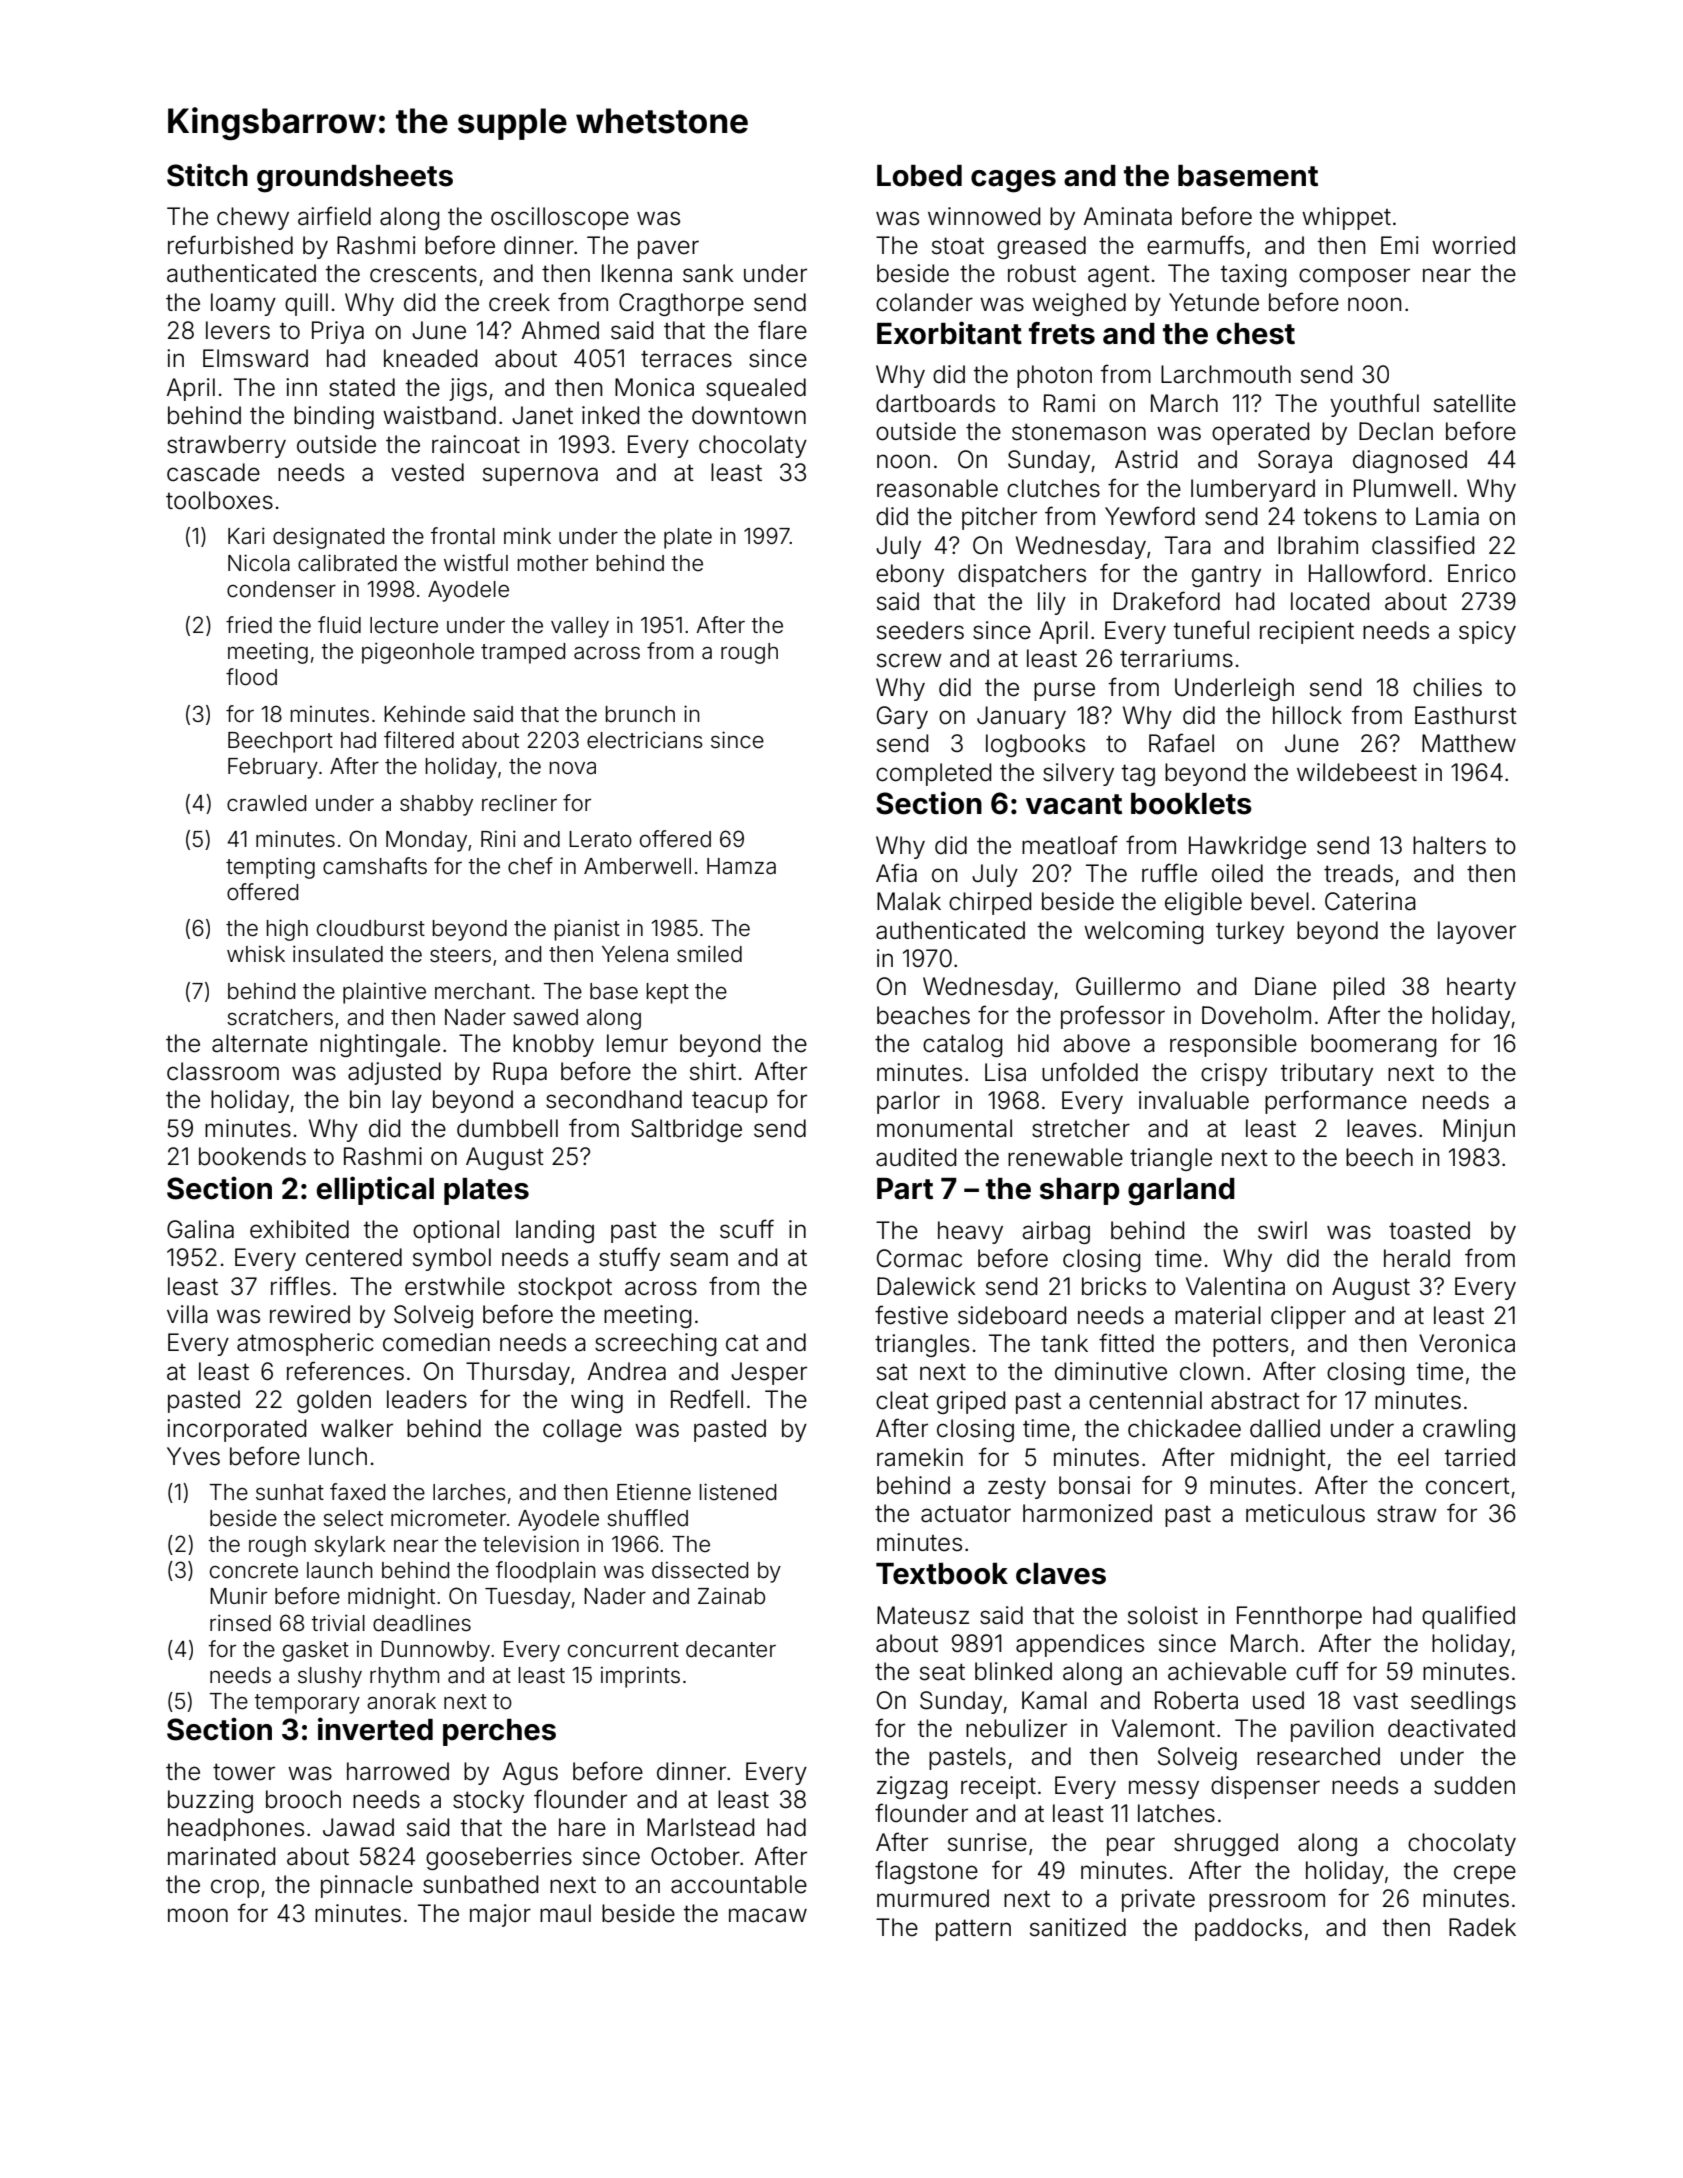  I want to click on Lobed, so click(919, 176).
